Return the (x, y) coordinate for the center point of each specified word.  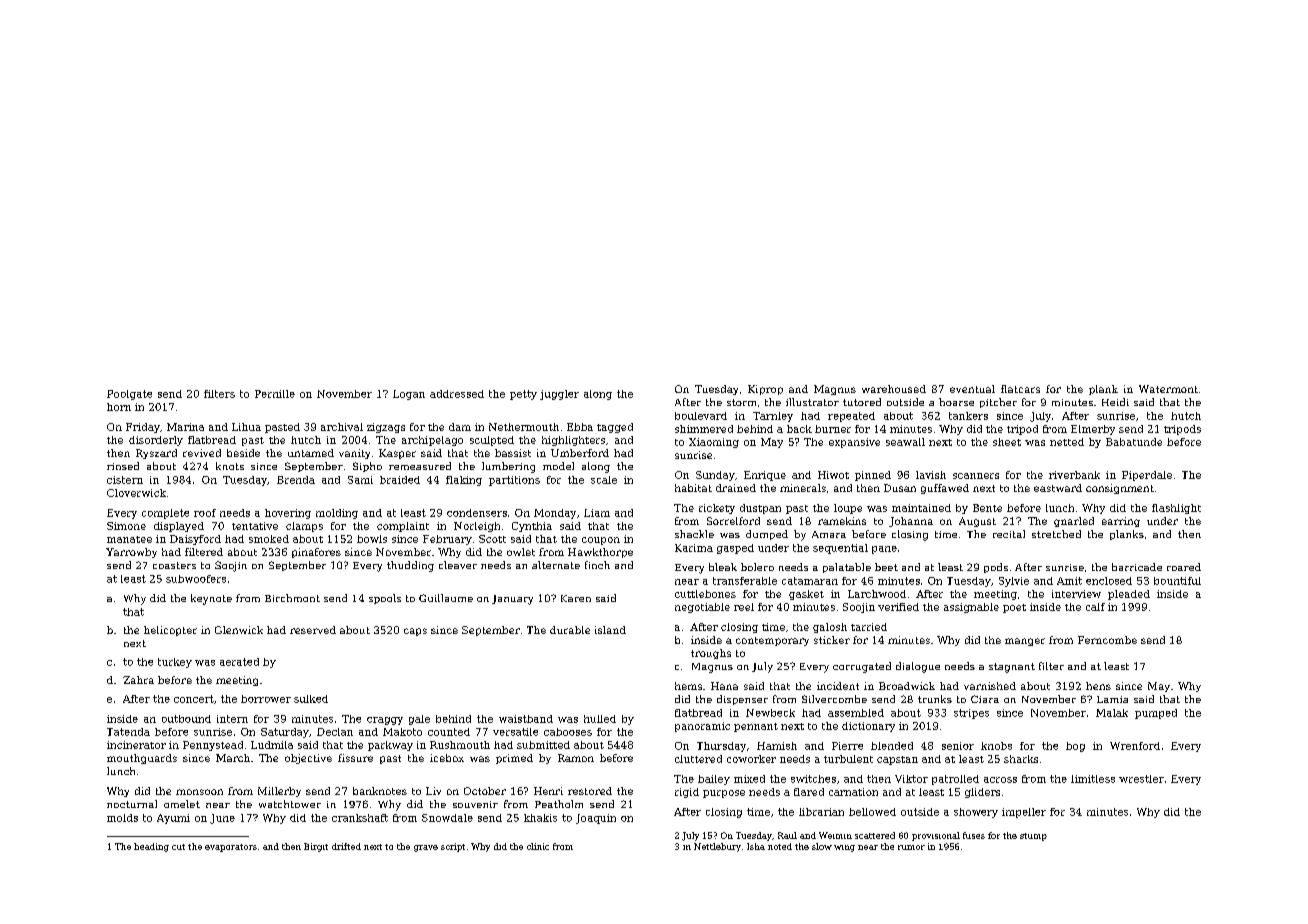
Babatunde (1134, 442)
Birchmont (292, 598)
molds (122, 818)
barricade (1137, 567)
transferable (745, 581)
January (512, 600)
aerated (239, 662)
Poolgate (129, 395)
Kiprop (765, 390)
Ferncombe (1107, 640)
